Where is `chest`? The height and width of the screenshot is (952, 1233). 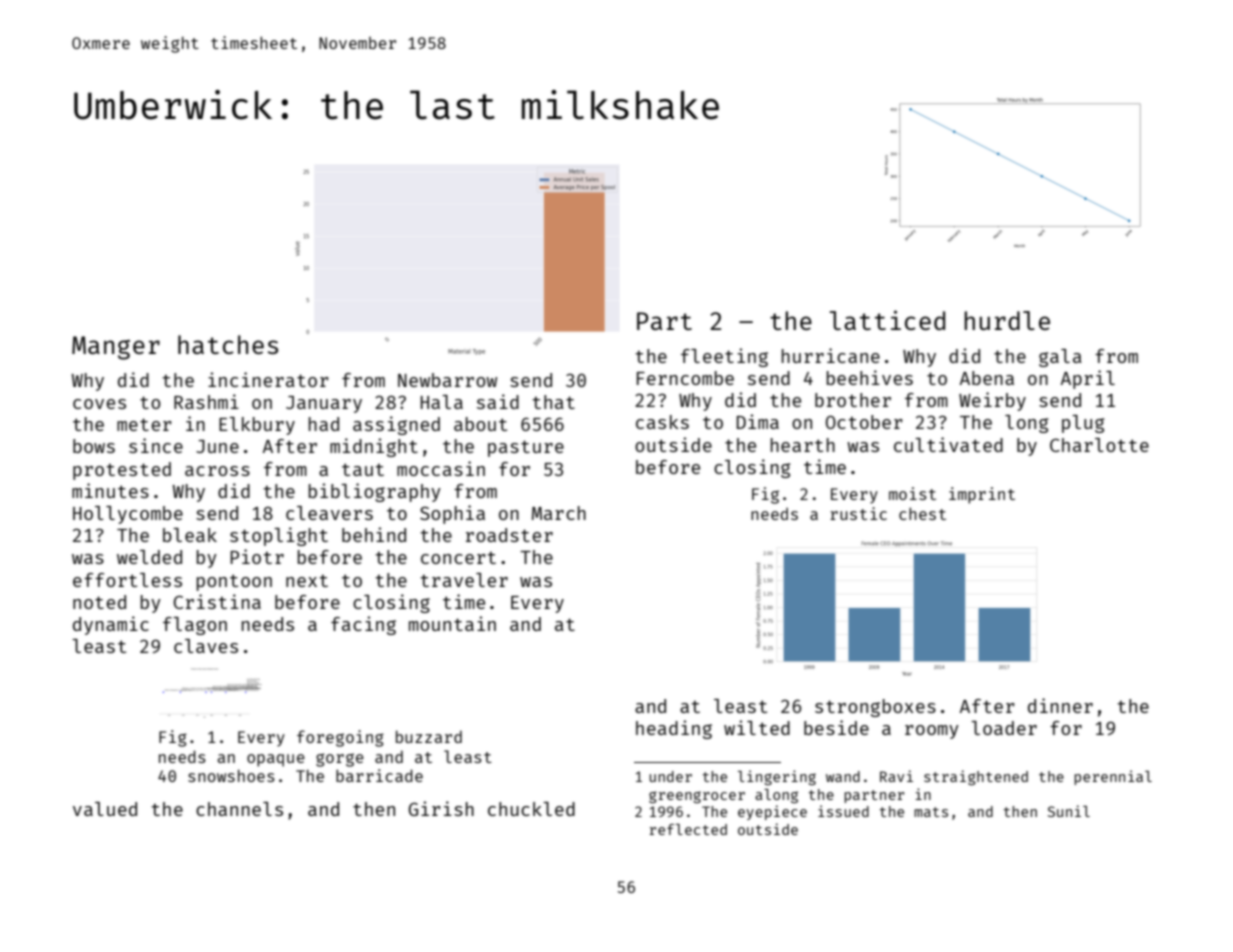 chest is located at coordinates (922, 513).
